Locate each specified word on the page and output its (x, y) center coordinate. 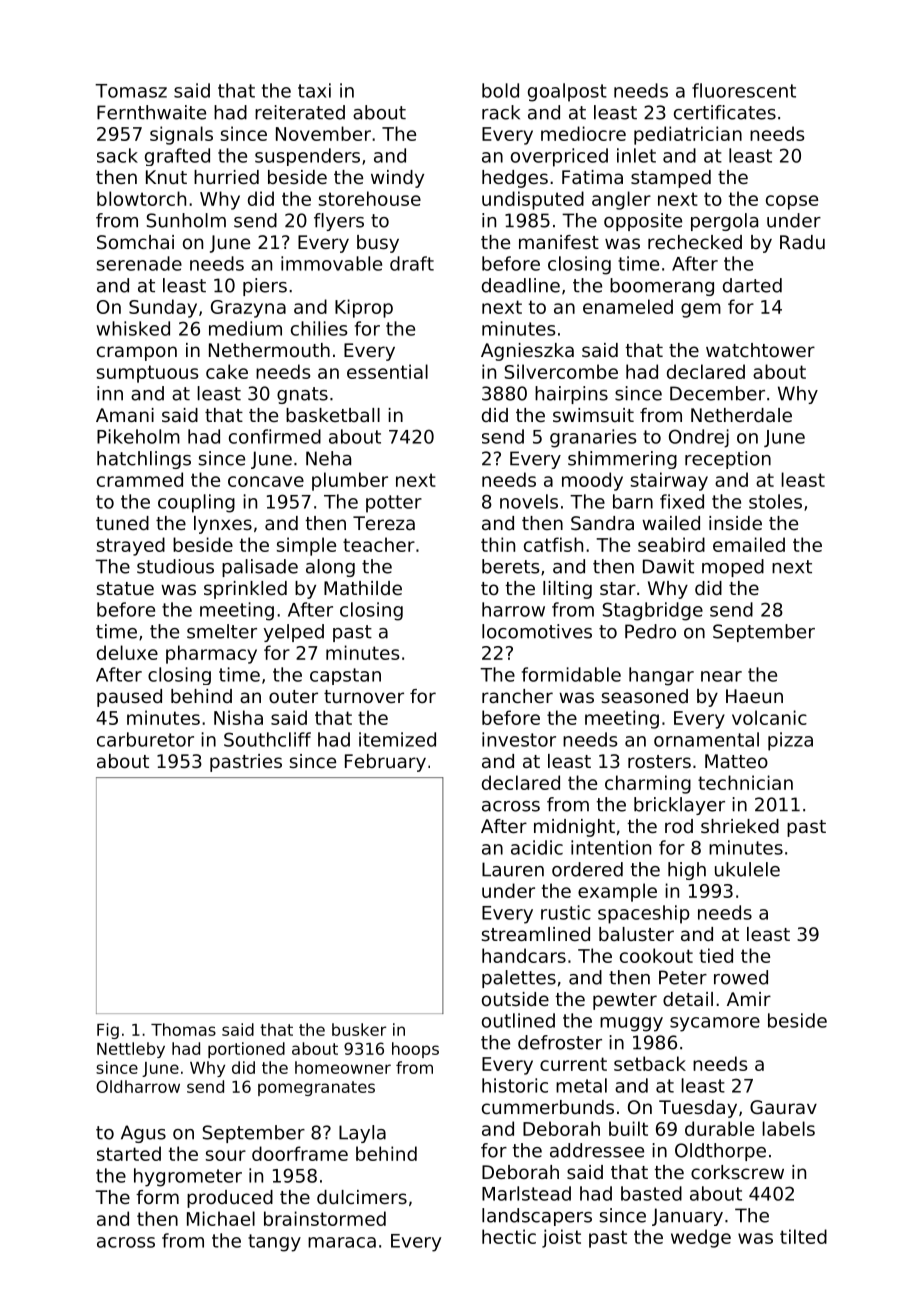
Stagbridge (653, 611)
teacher (379, 544)
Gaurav (783, 1107)
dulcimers (362, 1197)
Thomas (183, 1029)
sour (226, 1155)
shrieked (740, 826)
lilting (567, 590)
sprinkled (245, 590)
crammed (140, 479)
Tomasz (131, 91)
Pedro (650, 631)
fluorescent (744, 90)
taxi (314, 90)
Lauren (513, 869)
